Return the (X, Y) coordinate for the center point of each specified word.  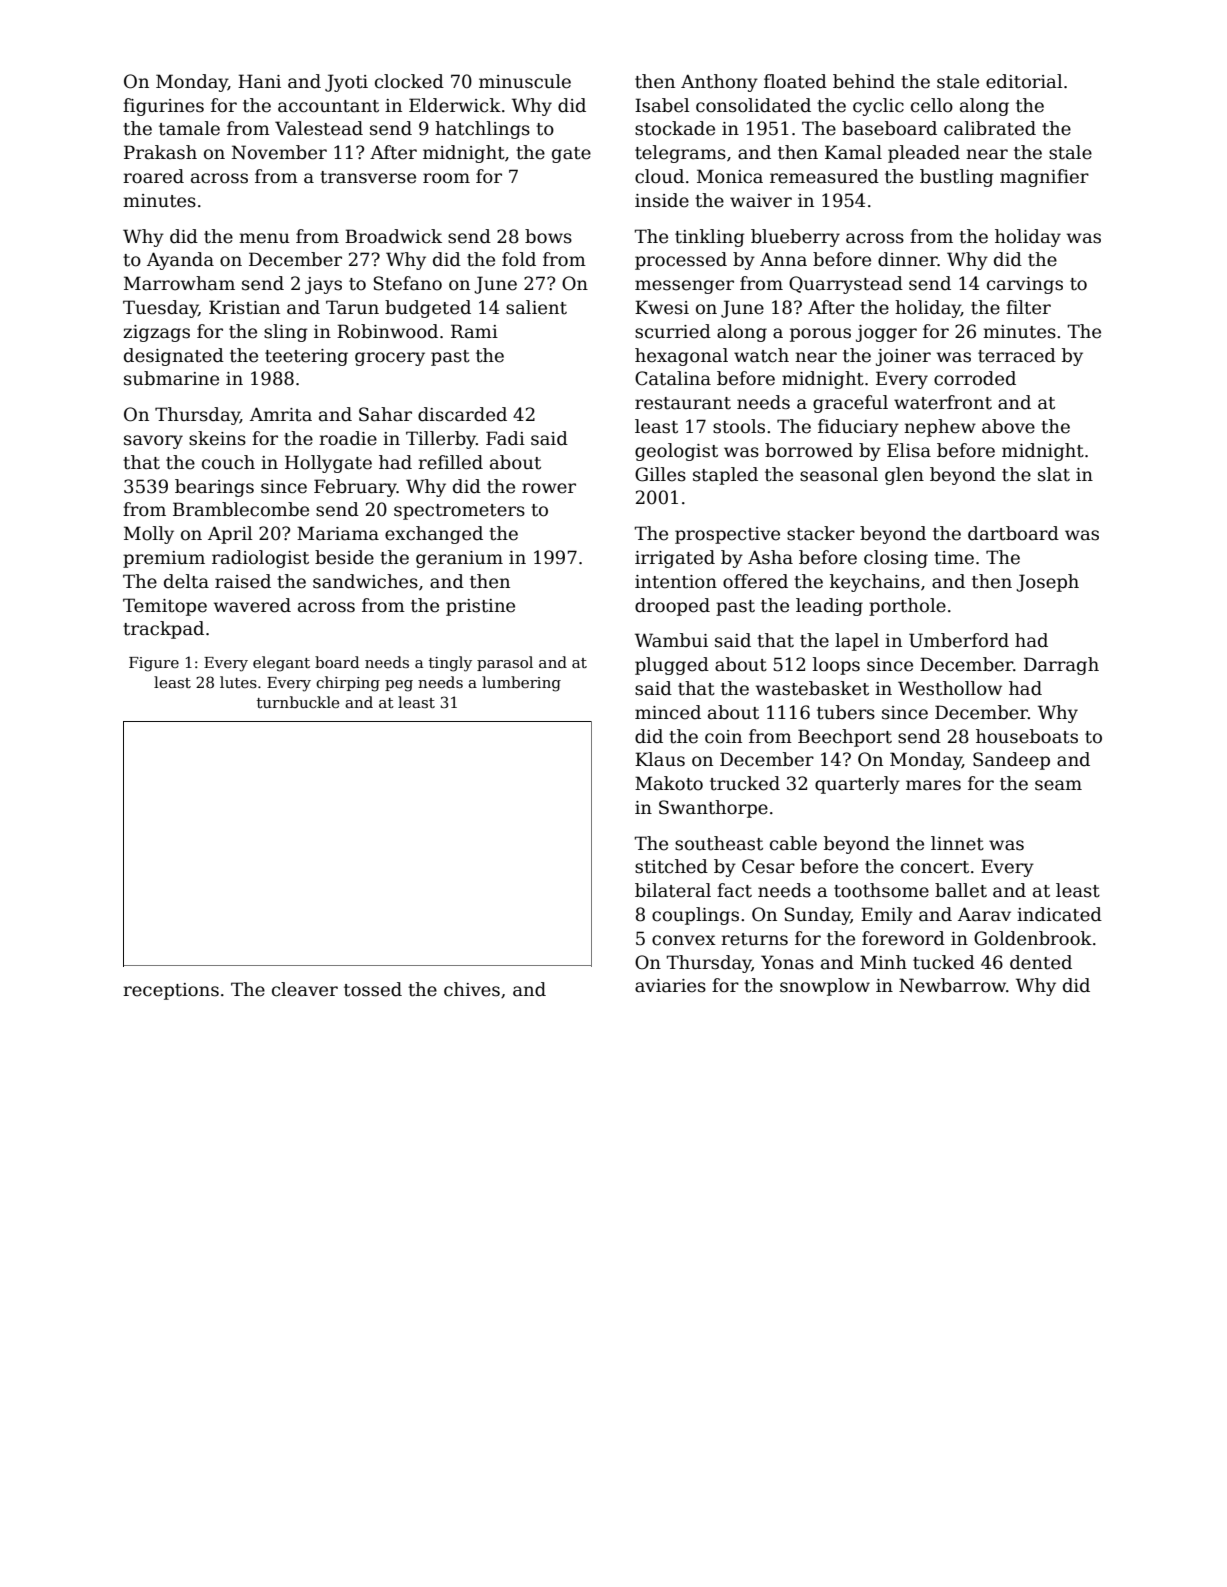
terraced (1017, 355)
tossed (373, 989)
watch (761, 355)
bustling (956, 178)
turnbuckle (298, 702)
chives (472, 989)
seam (1058, 785)
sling (285, 333)
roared (153, 176)
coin (723, 737)
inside (662, 200)
